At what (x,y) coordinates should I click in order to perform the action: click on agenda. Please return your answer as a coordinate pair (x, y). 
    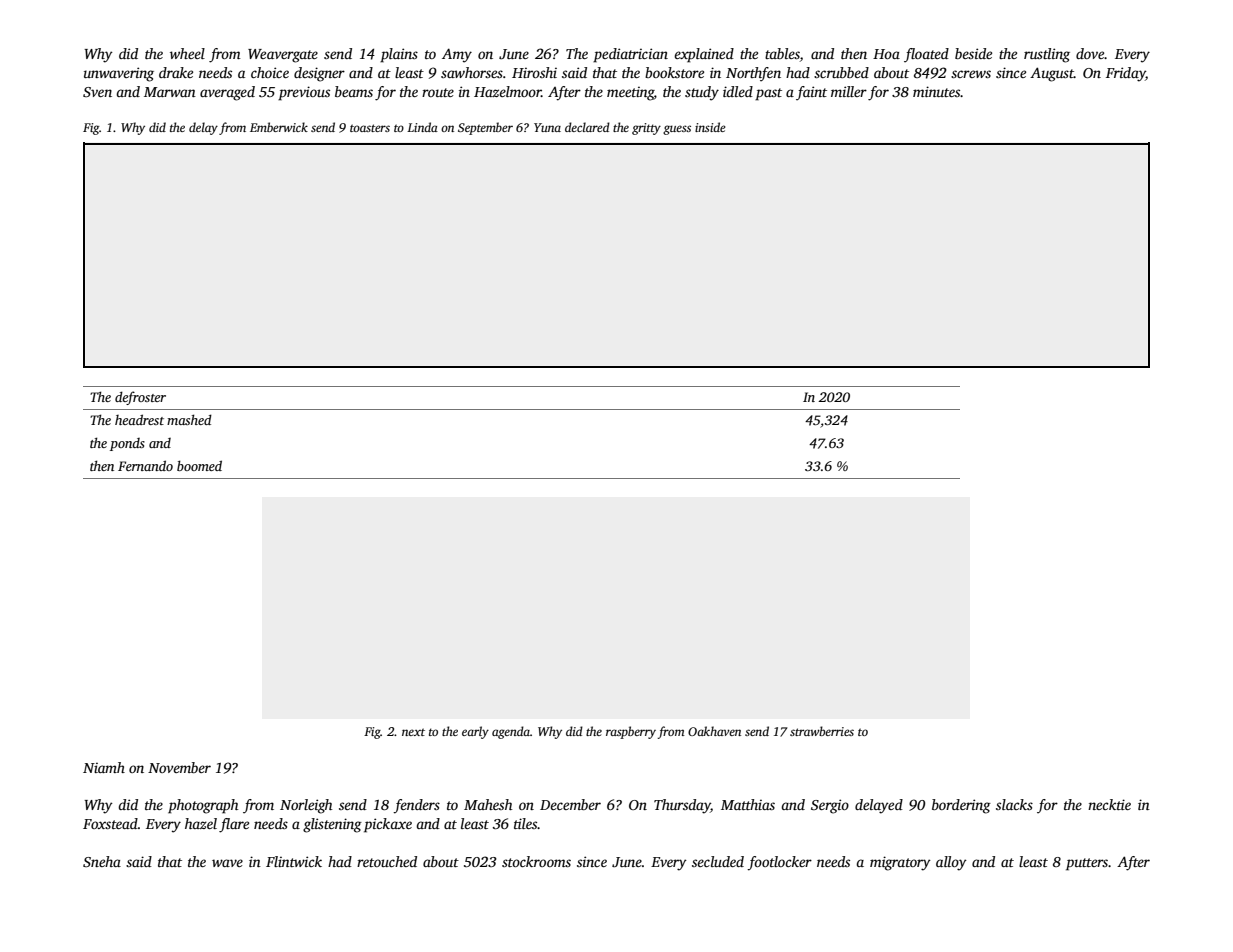
    Looking at the image, I should click on (511, 732).
